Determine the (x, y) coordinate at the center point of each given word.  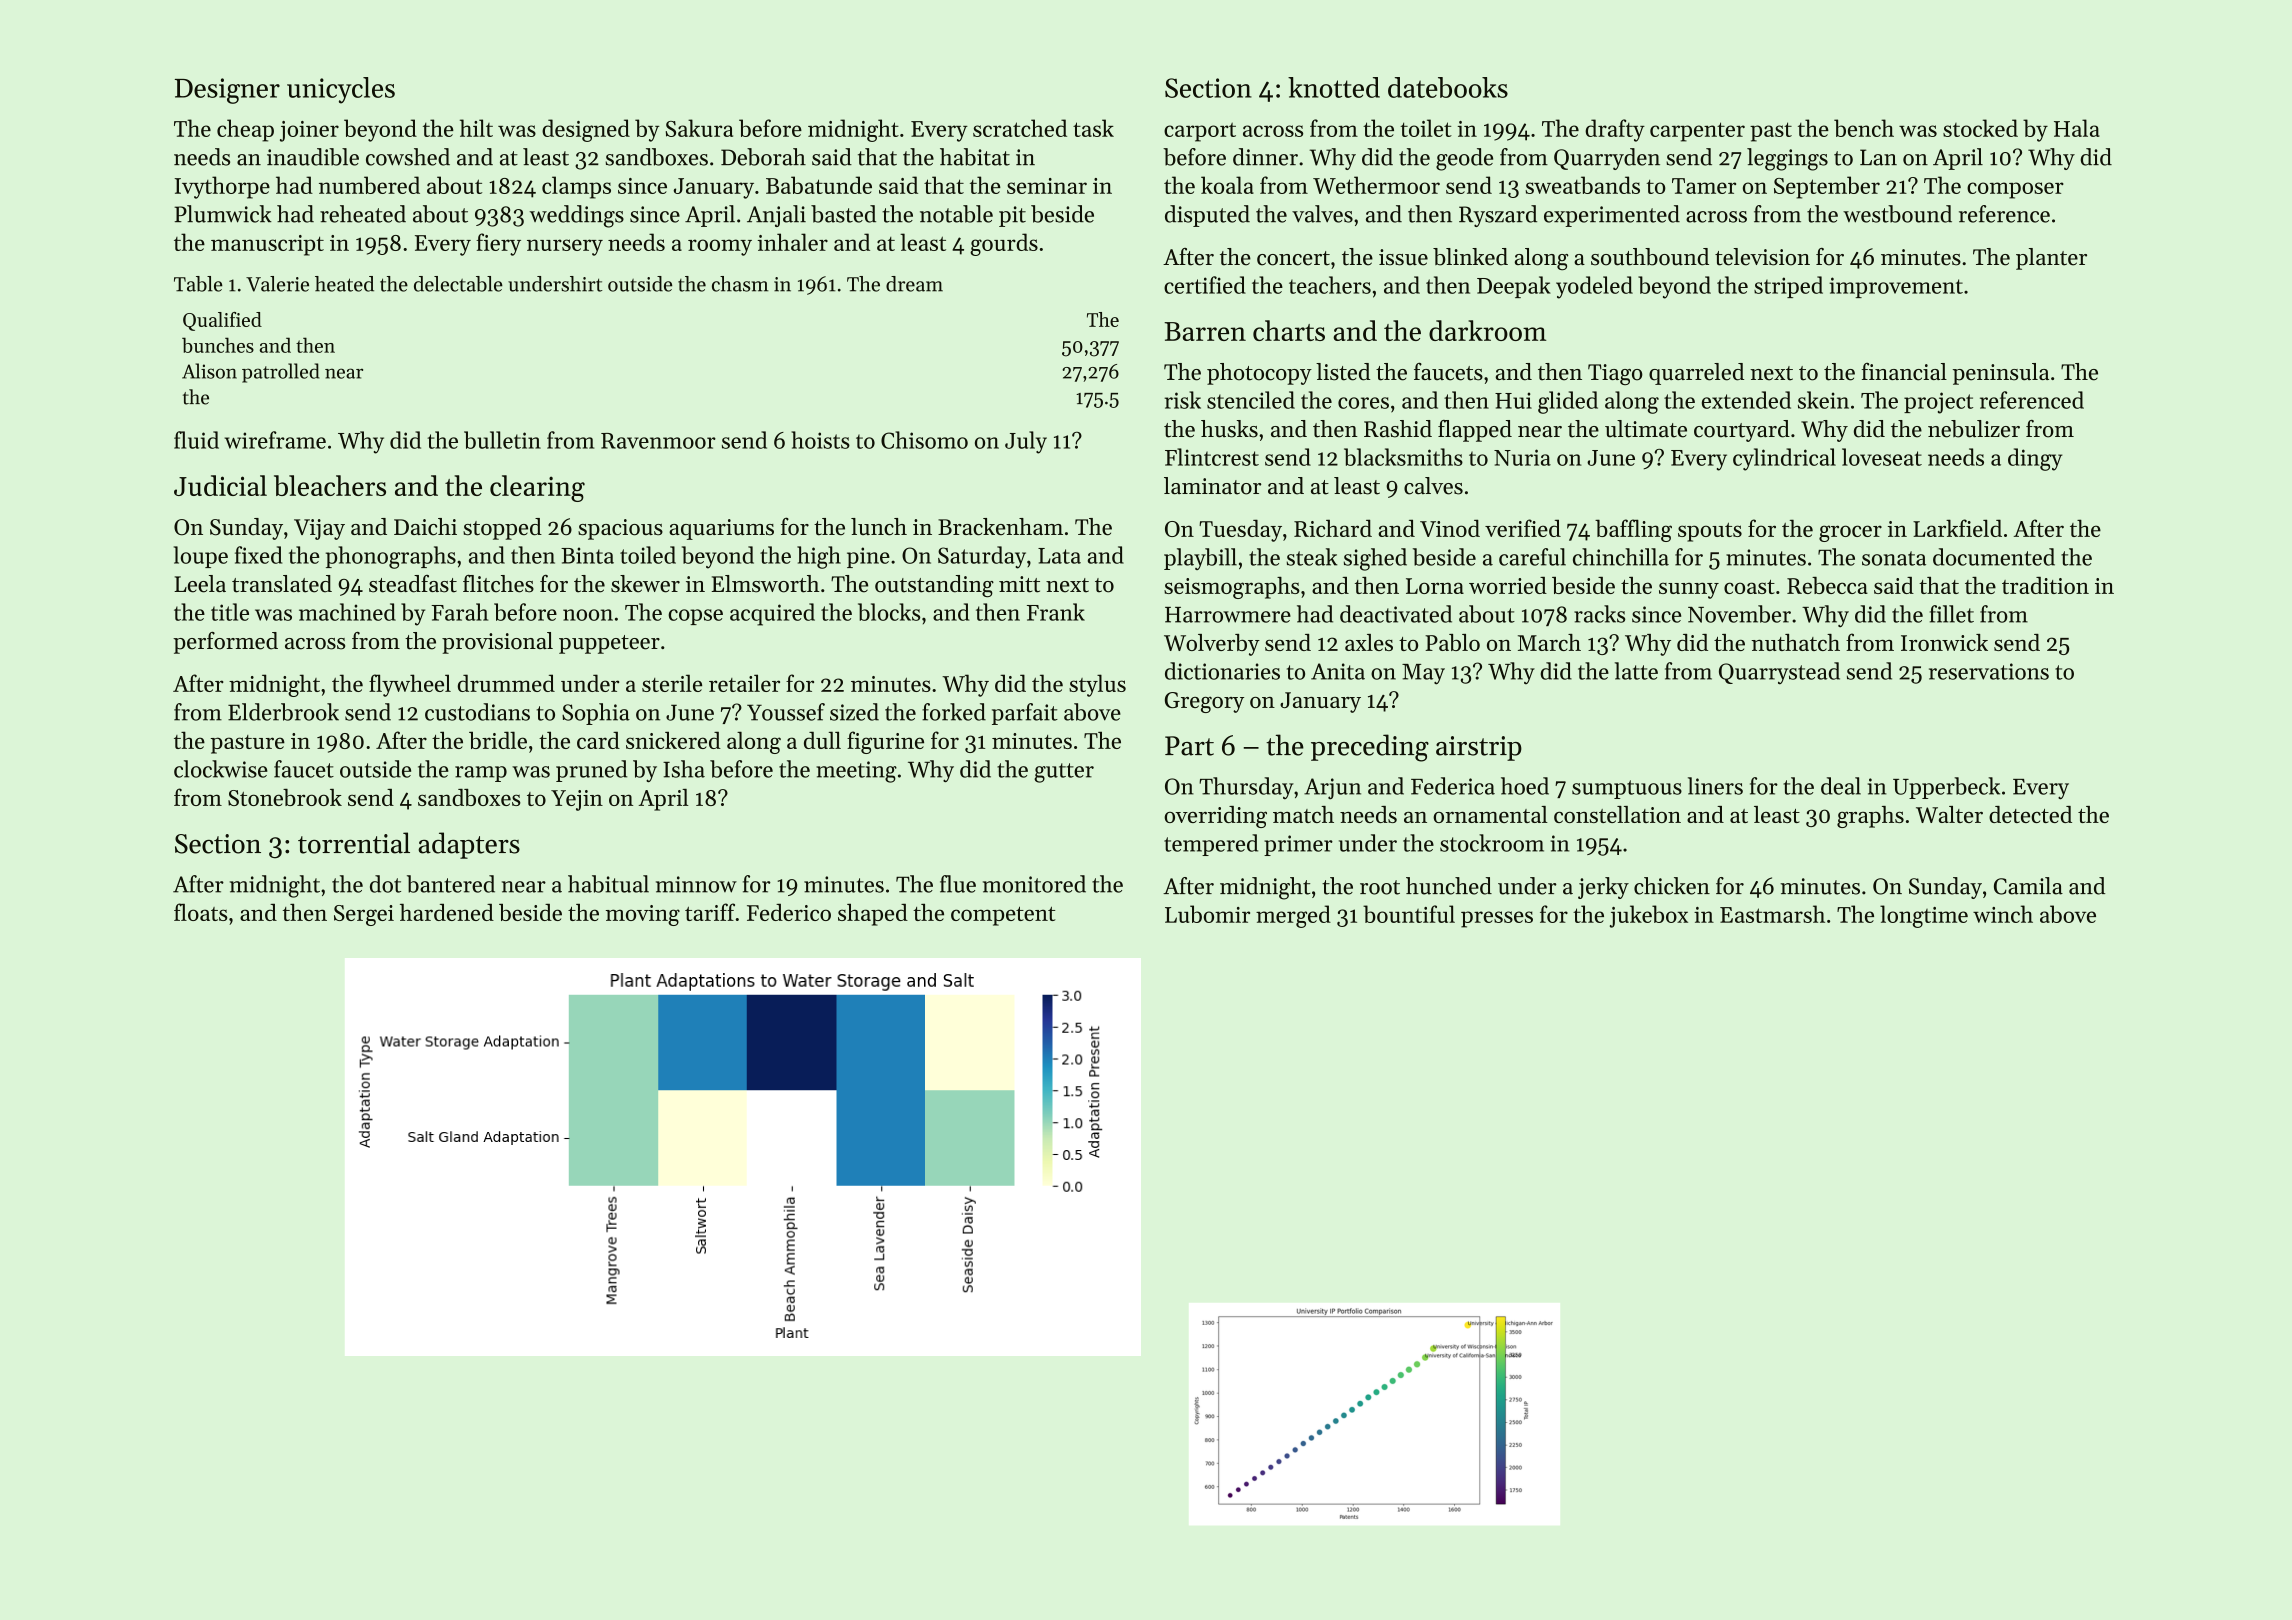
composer (2015, 190)
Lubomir (1207, 914)
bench (1864, 128)
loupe (201, 557)
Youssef (786, 712)
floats (200, 912)
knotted (1334, 87)
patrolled (280, 373)
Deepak (1514, 287)
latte (1636, 671)
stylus (1097, 685)
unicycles (341, 90)
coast (1749, 587)
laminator (1212, 486)
